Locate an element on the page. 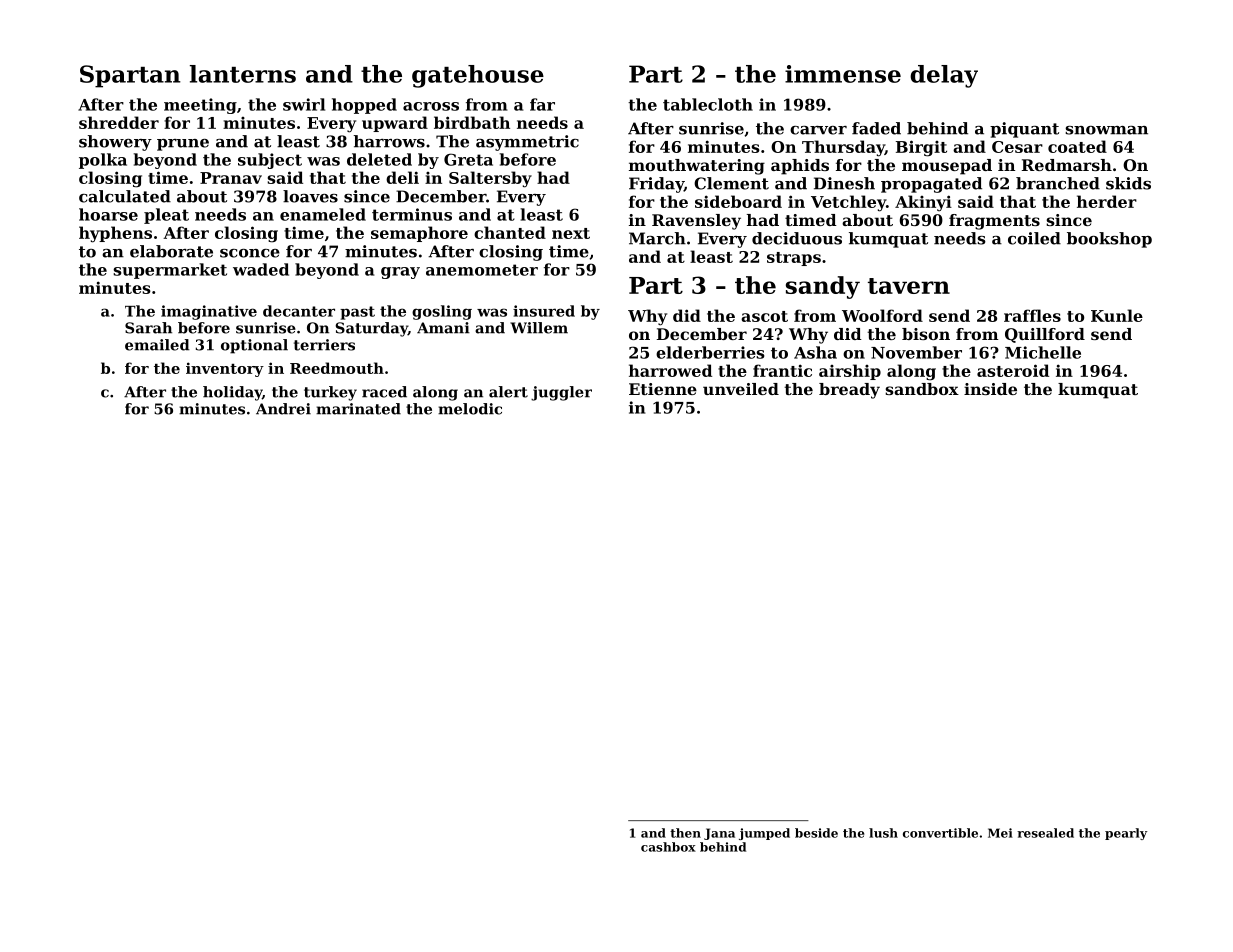 The height and width of the page is (952, 1233). Michelle is located at coordinates (1043, 352).
